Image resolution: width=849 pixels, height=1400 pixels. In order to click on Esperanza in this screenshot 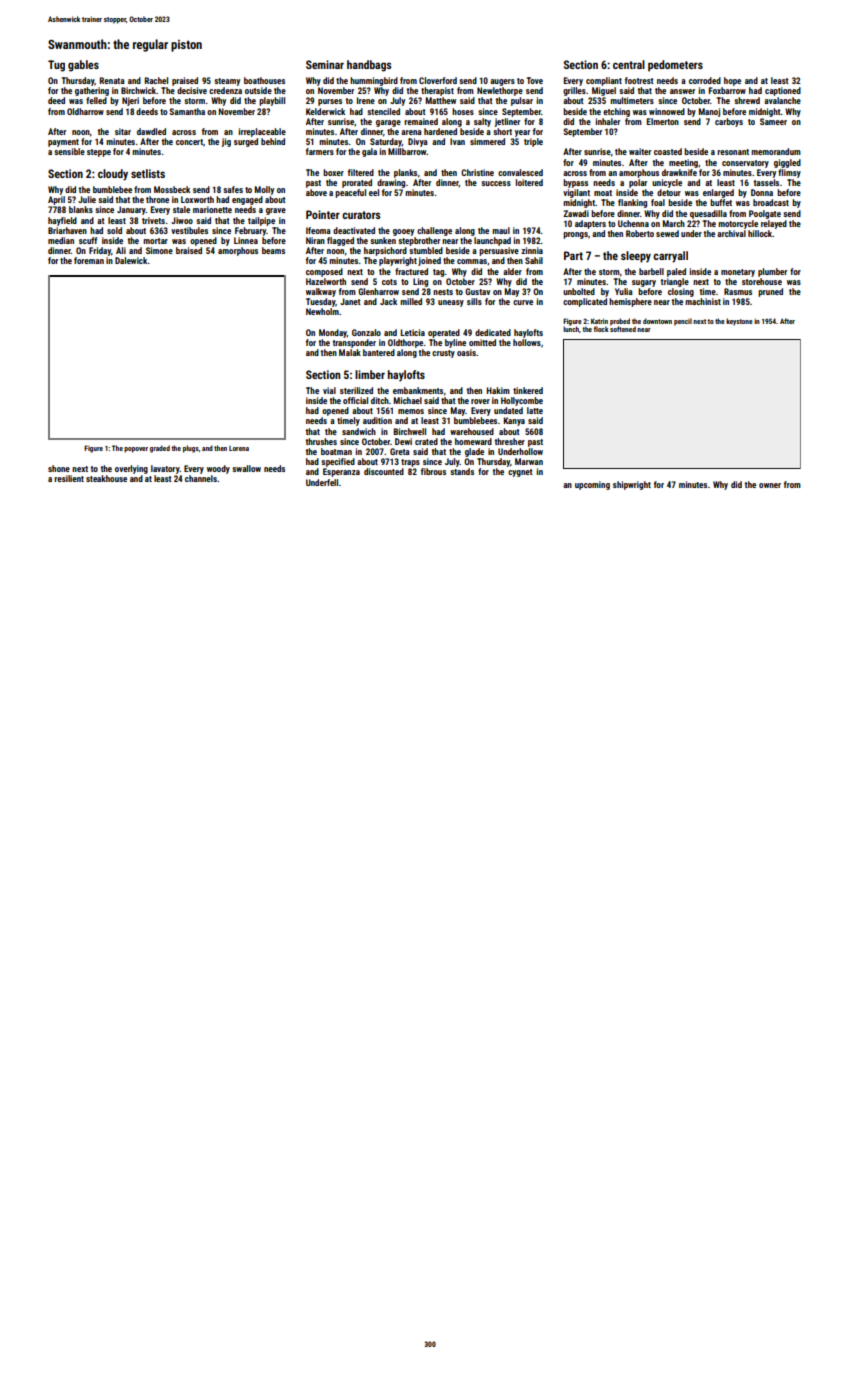, I will do `click(341, 472)`.
